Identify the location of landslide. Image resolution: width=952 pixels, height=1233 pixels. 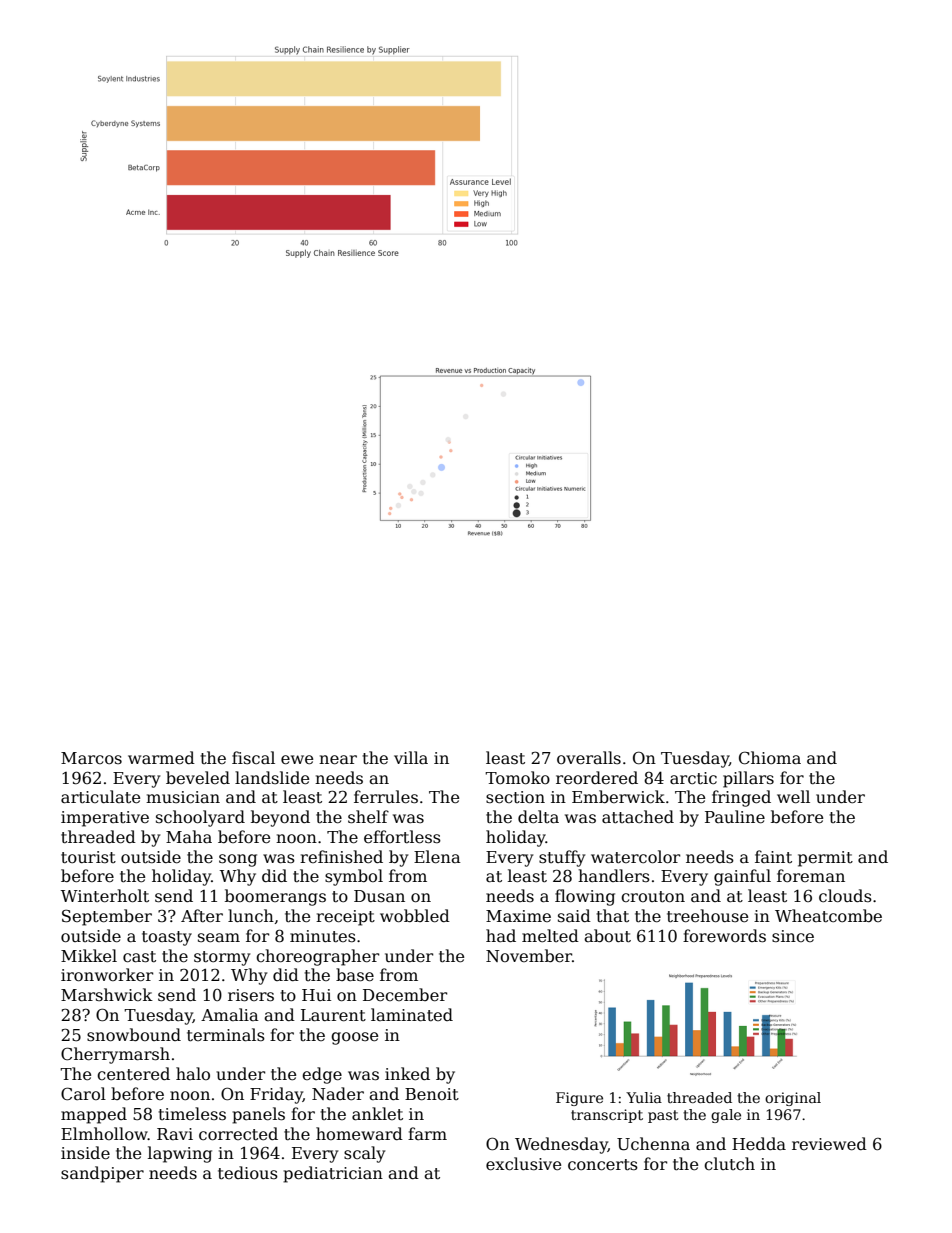
(272, 778).
